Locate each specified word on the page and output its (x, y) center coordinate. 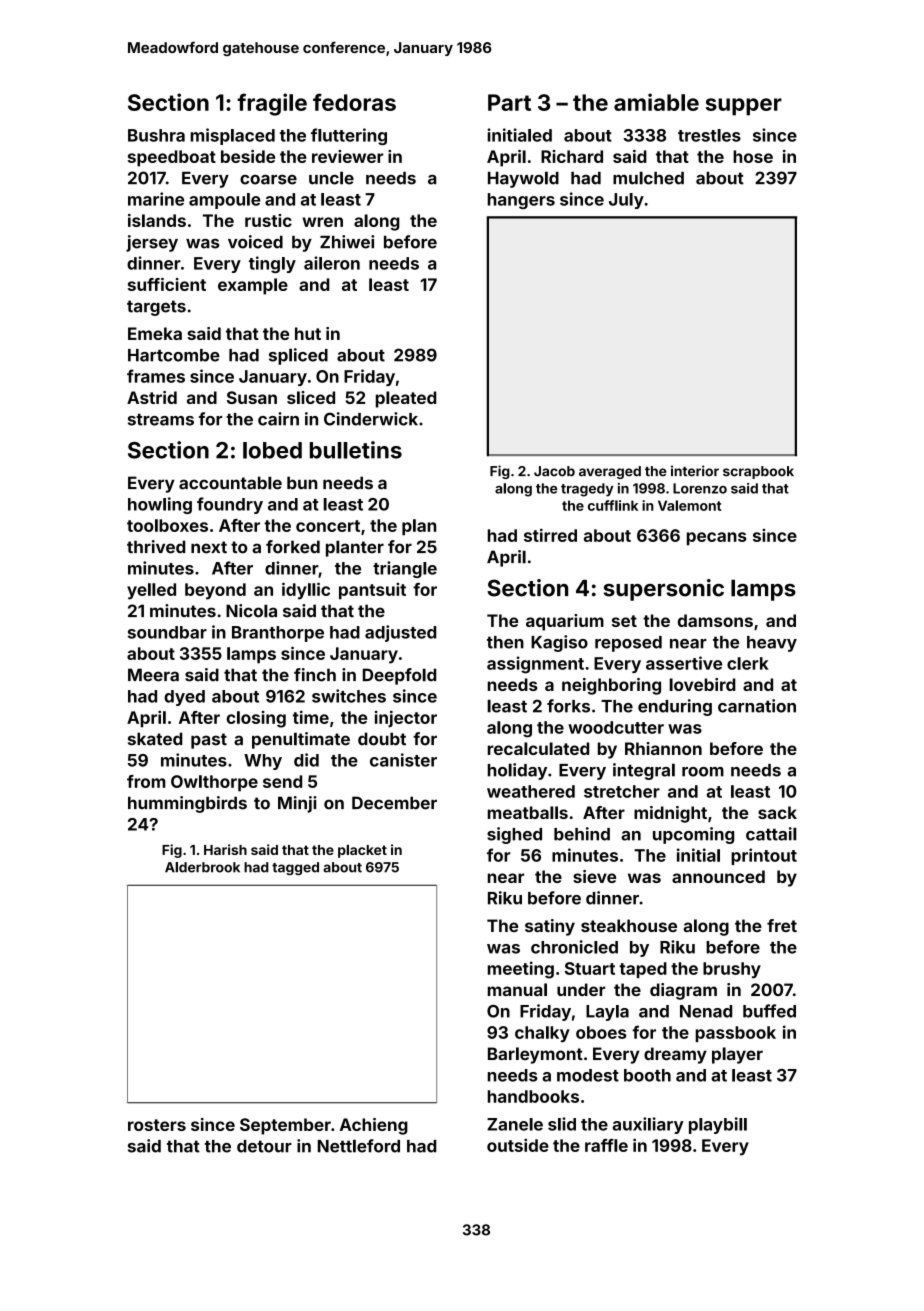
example (253, 286)
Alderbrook (202, 867)
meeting (521, 970)
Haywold (523, 179)
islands (157, 220)
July (626, 201)
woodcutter (616, 727)
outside (518, 1145)
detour (264, 1146)
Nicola (251, 611)
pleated (406, 399)
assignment (535, 665)
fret (782, 925)
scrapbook (758, 472)
